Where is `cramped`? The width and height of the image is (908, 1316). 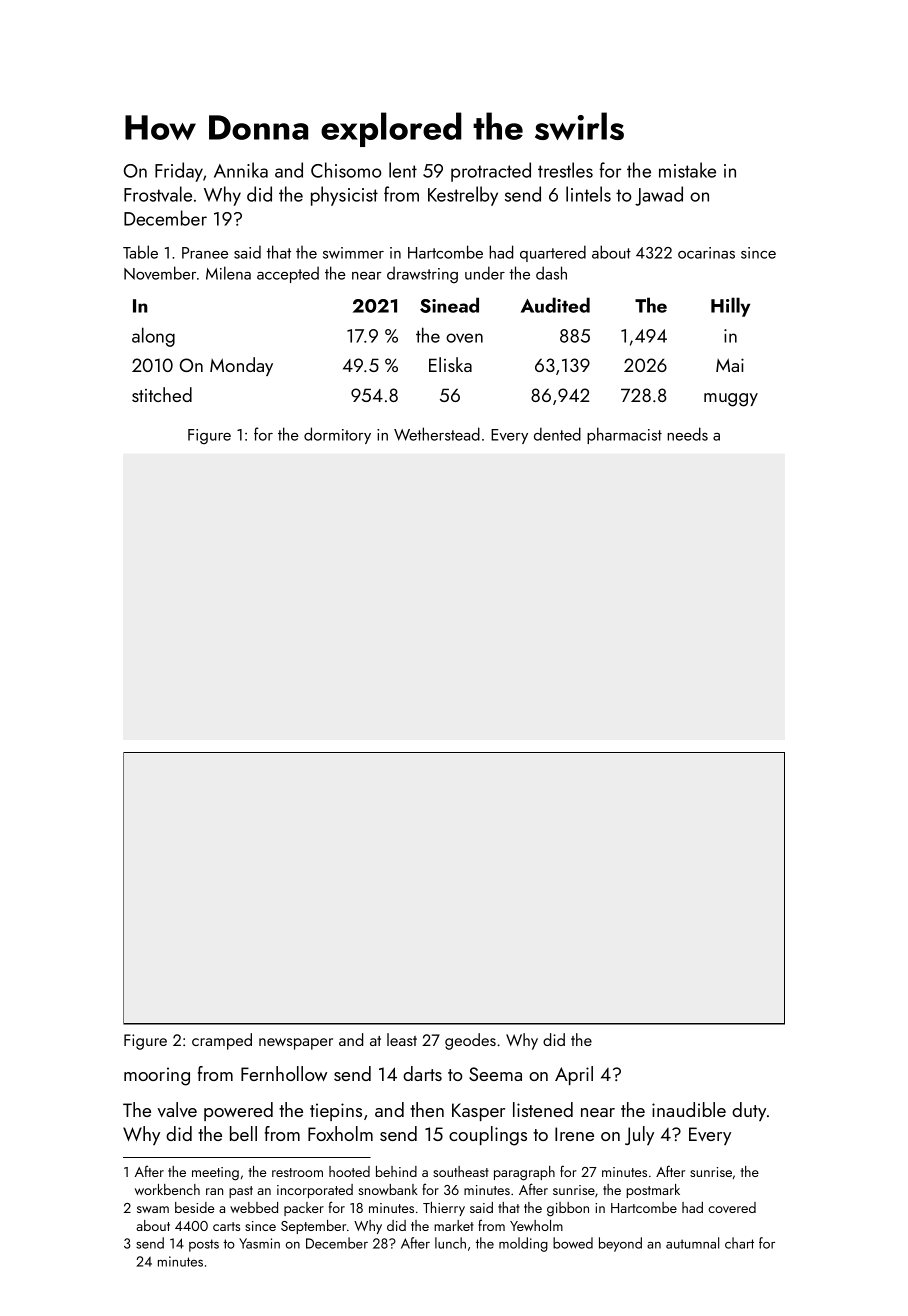 cramped is located at coordinates (222, 1041).
